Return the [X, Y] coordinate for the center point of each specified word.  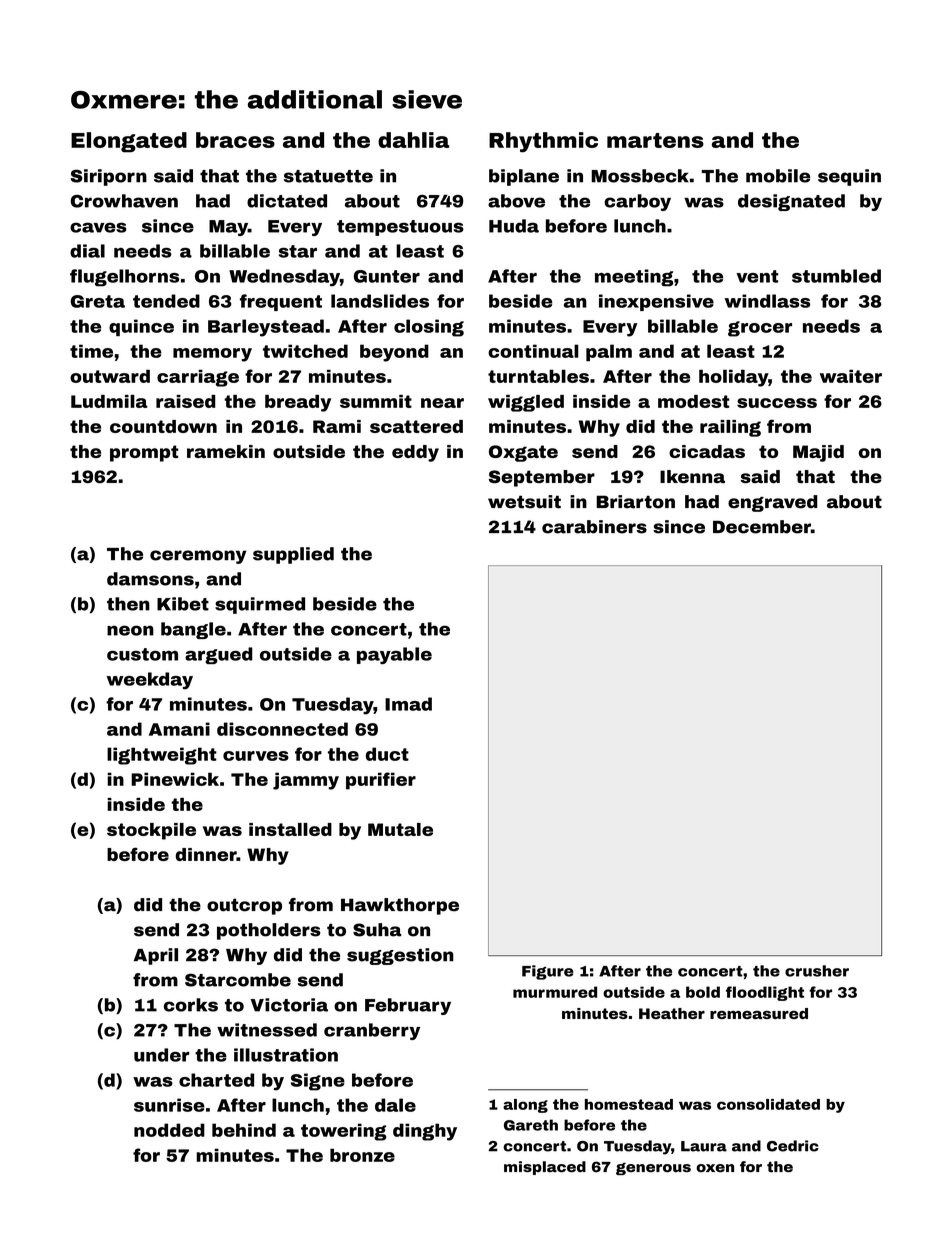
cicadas [707, 451]
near [442, 403]
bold [703, 992]
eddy [415, 453]
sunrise [169, 1105]
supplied [293, 555]
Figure [548, 972]
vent [757, 276]
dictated [287, 201]
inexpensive [656, 302]
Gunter [387, 276]
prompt [144, 453]
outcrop [244, 906]
